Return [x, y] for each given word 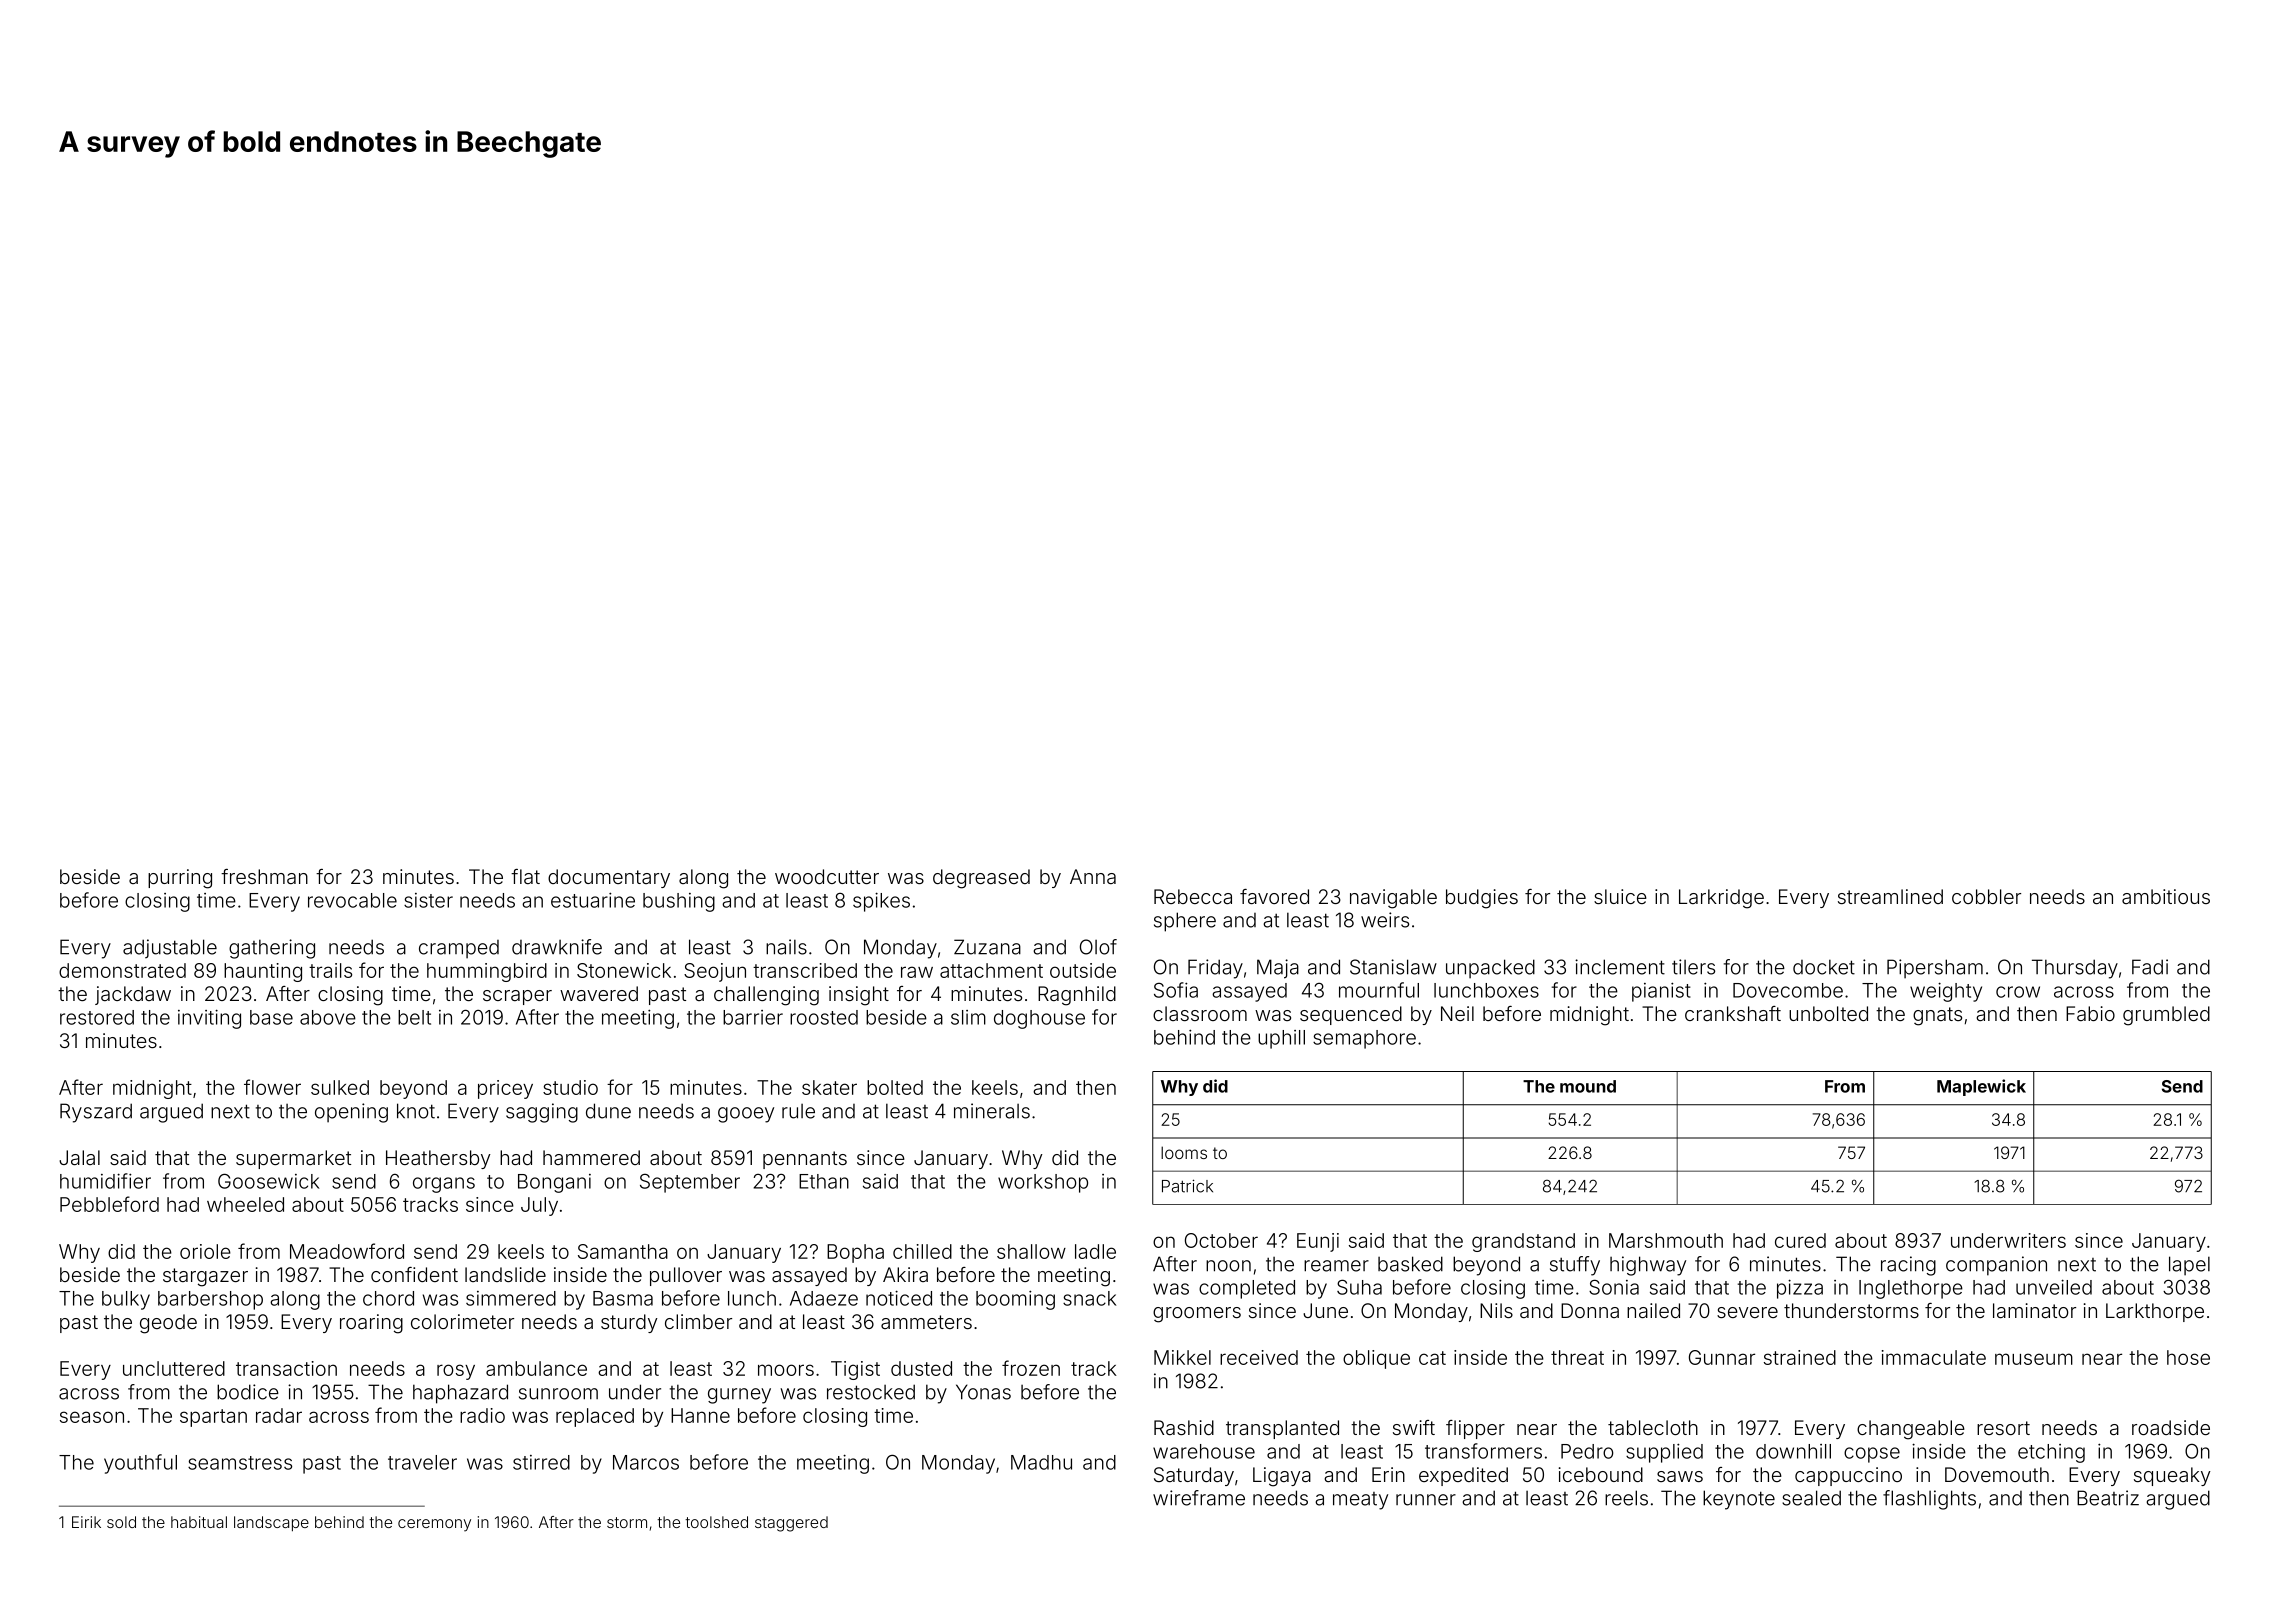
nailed [1653, 1310]
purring [180, 879]
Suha [1359, 1287]
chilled [922, 1251]
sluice [1620, 896]
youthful [140, 1464]
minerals [992, 1111]
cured [1800, 1240]
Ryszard [96, 1113]
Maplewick [1981, 1087]
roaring [371, 1324]
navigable [1393, 899]
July [539, 1206]
